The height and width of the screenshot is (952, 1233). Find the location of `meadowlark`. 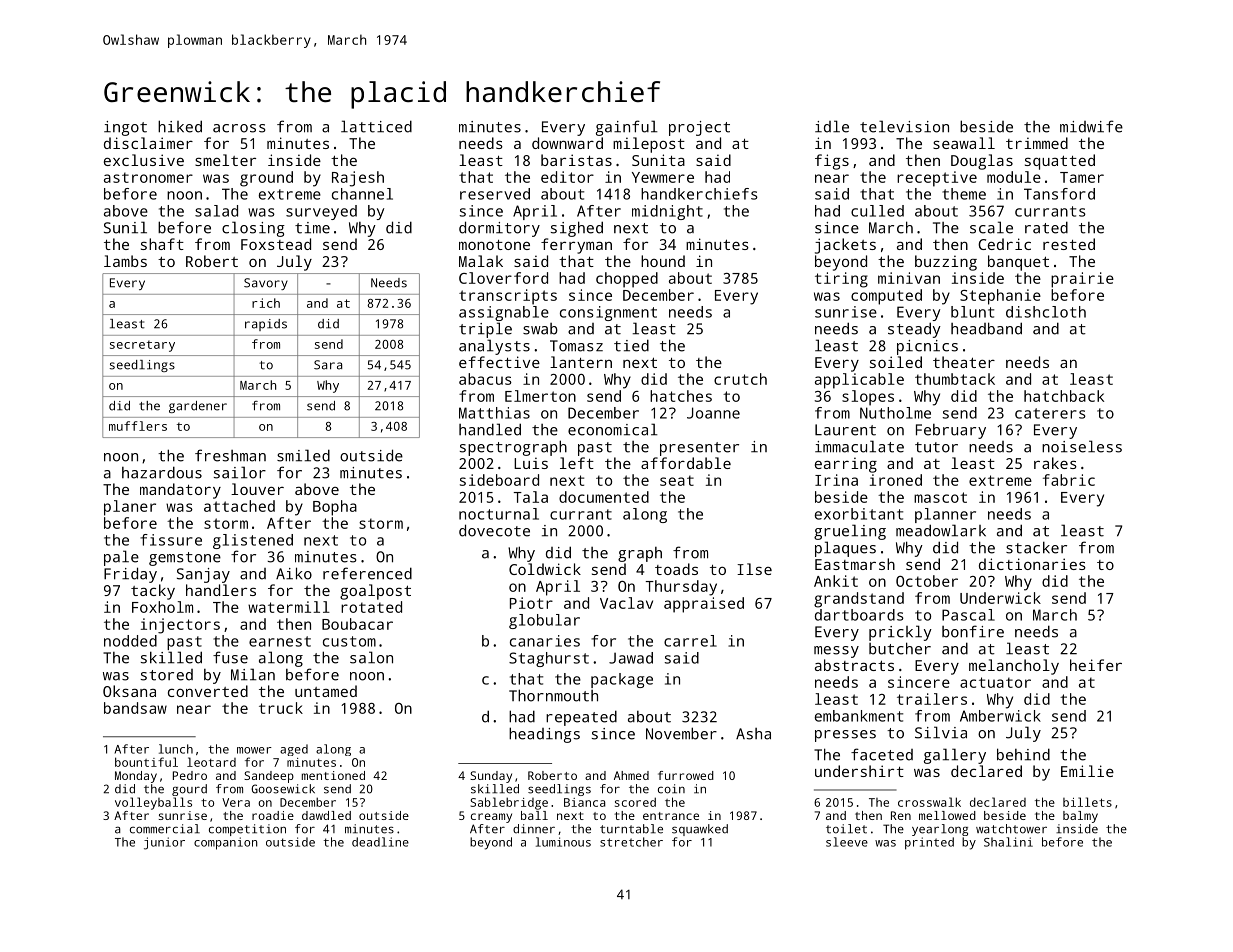

meadowlark is located at coordinates (941, 530).
